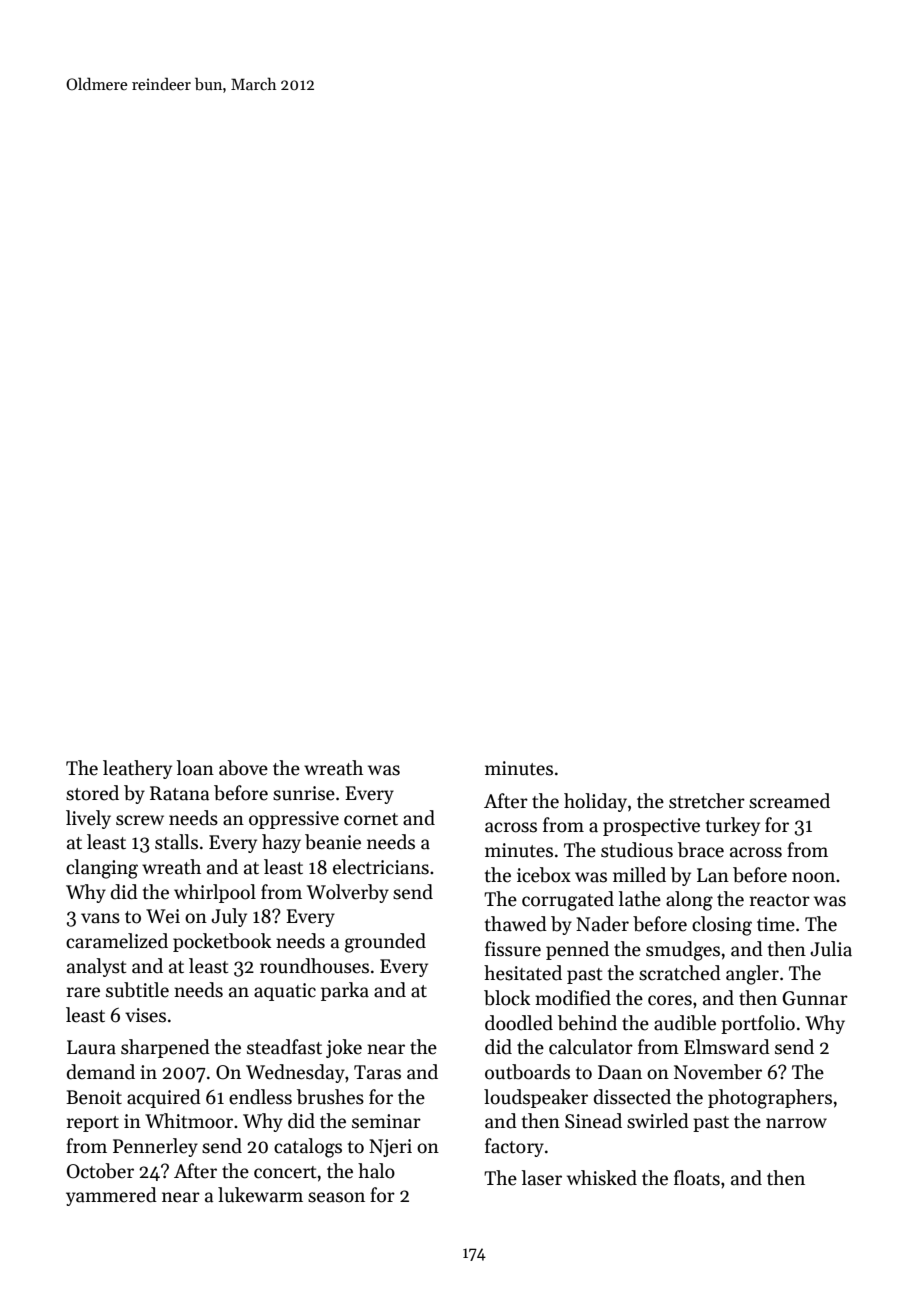 This screenshot has height=1311, width=924. Describe the element at coordinates (758, 1024) in the screenshot. I see `portfolio` at that location.
